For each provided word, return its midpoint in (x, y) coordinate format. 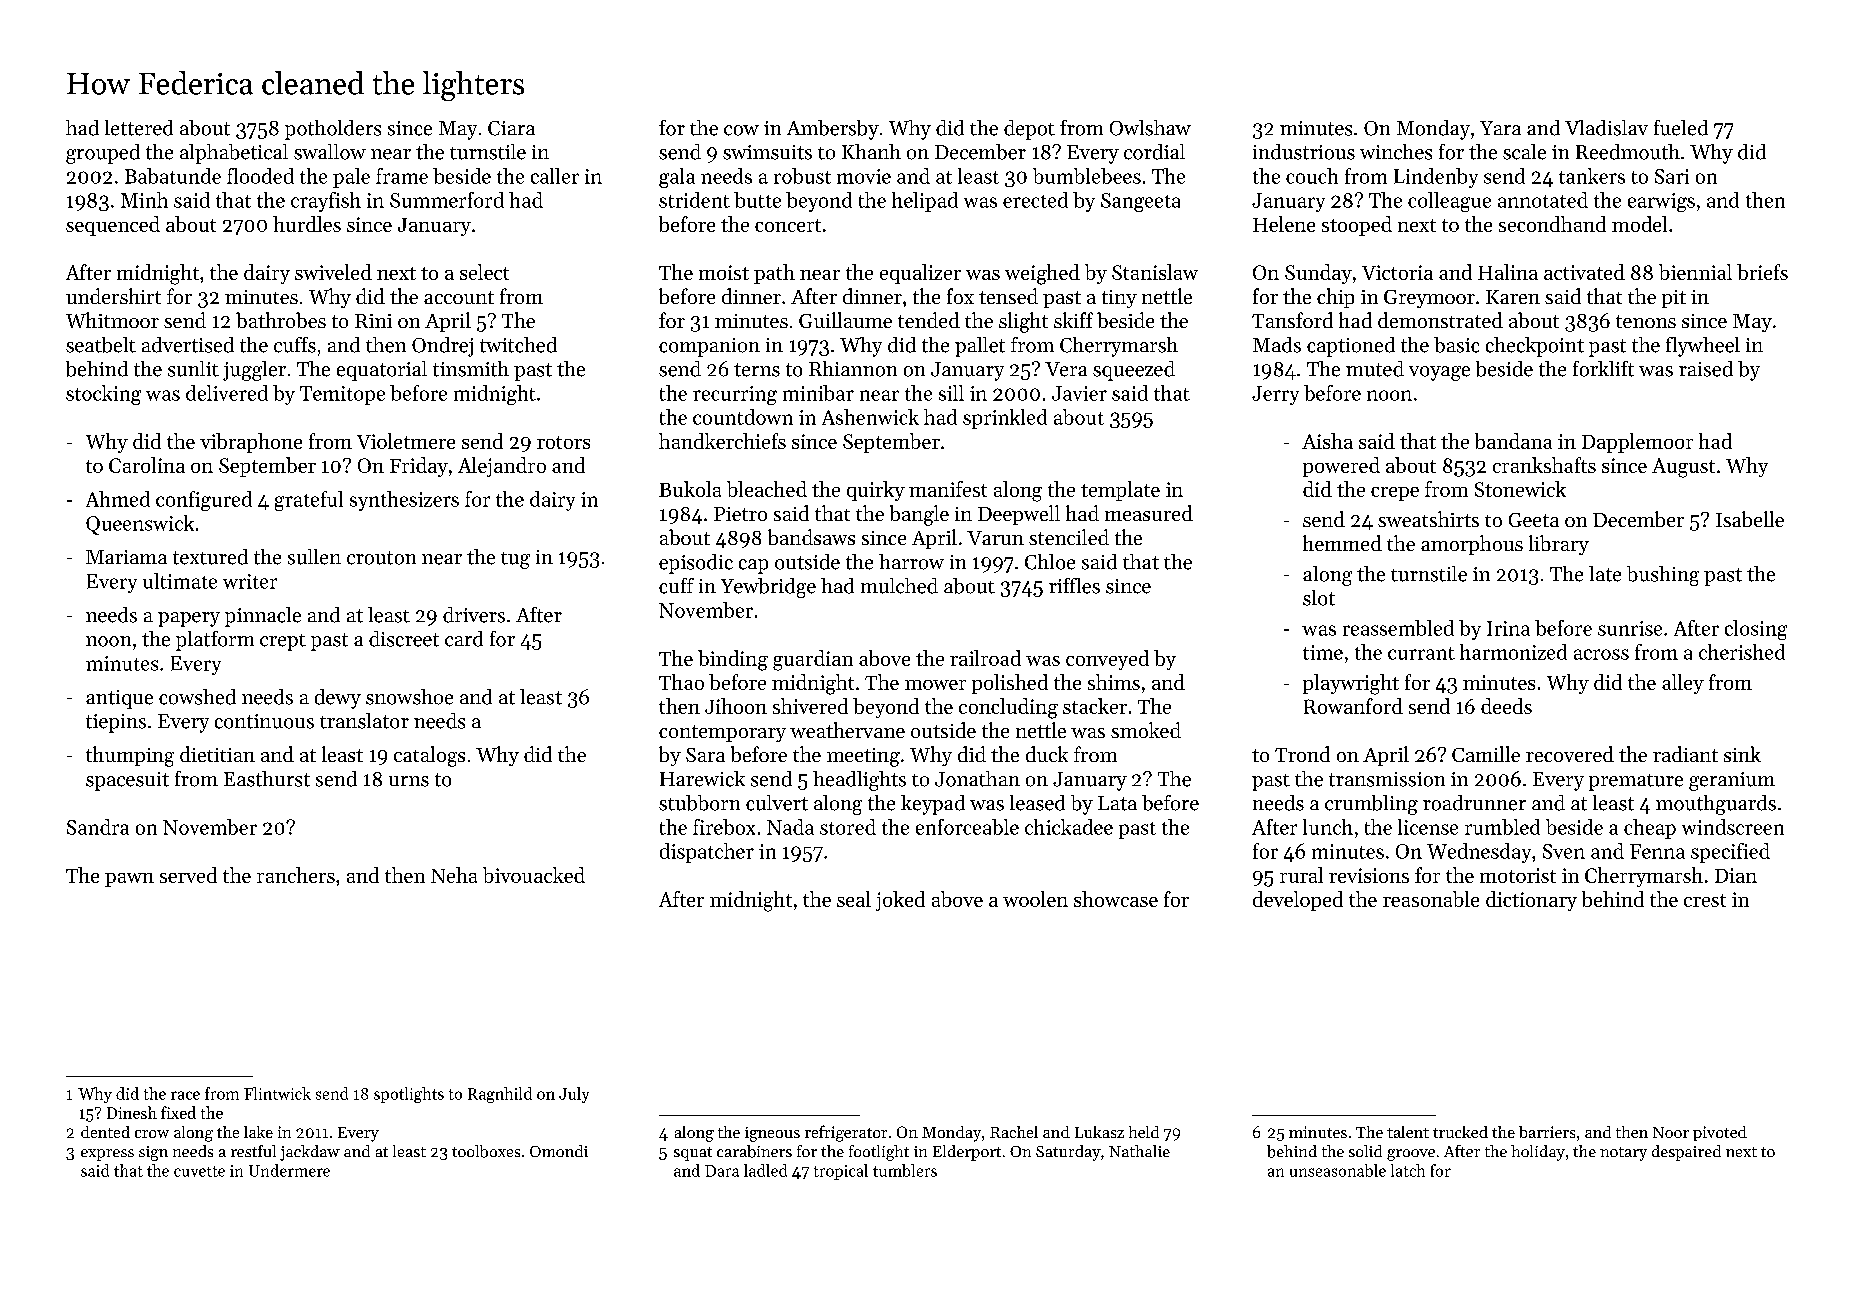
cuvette (199, 1171)
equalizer (920, 274)
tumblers (905, 1170)
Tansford (1292, 320)
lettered (139, 128)
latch (1408, 1170)
